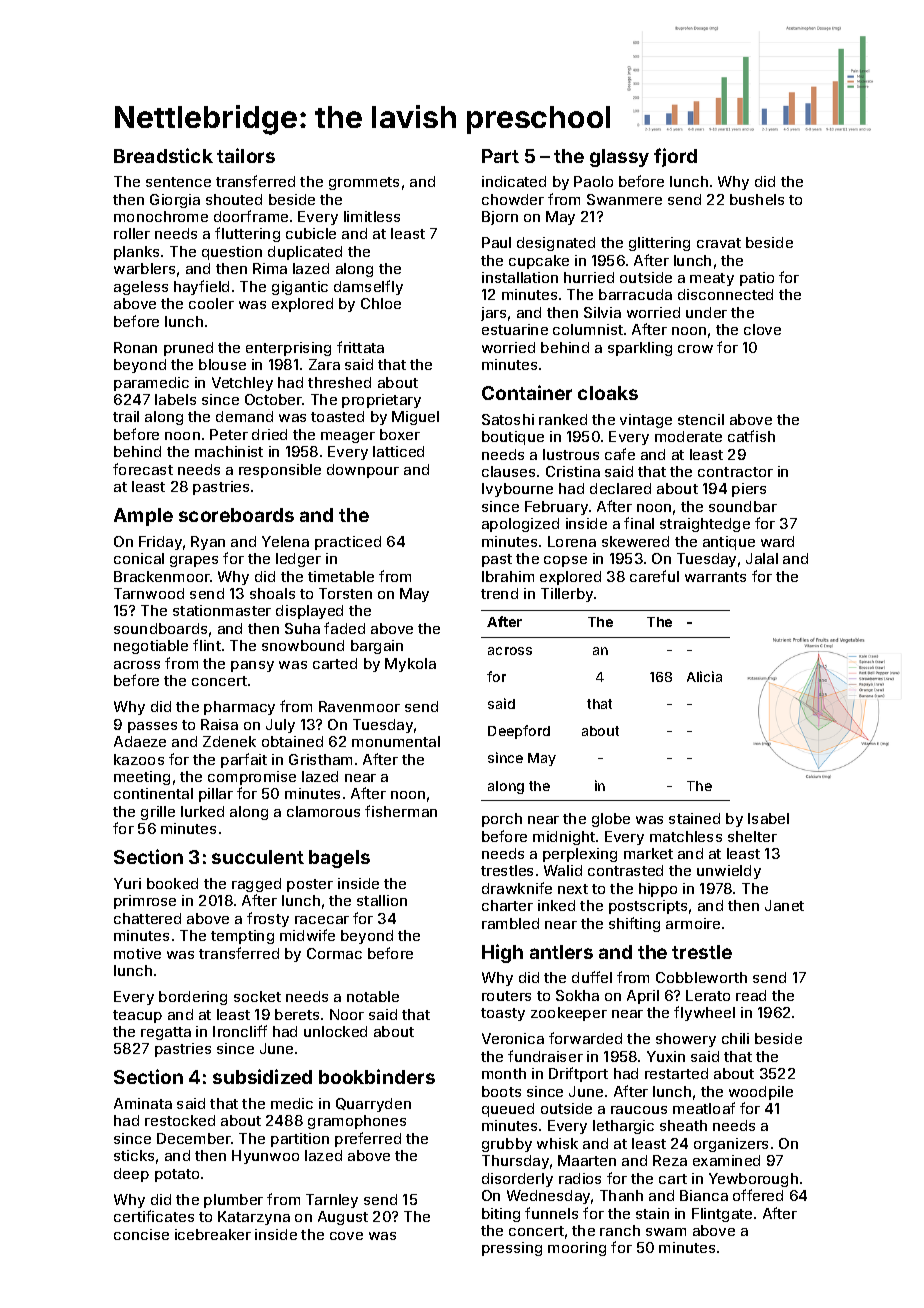  I want to click on pharmacy, so click(239, 708).
